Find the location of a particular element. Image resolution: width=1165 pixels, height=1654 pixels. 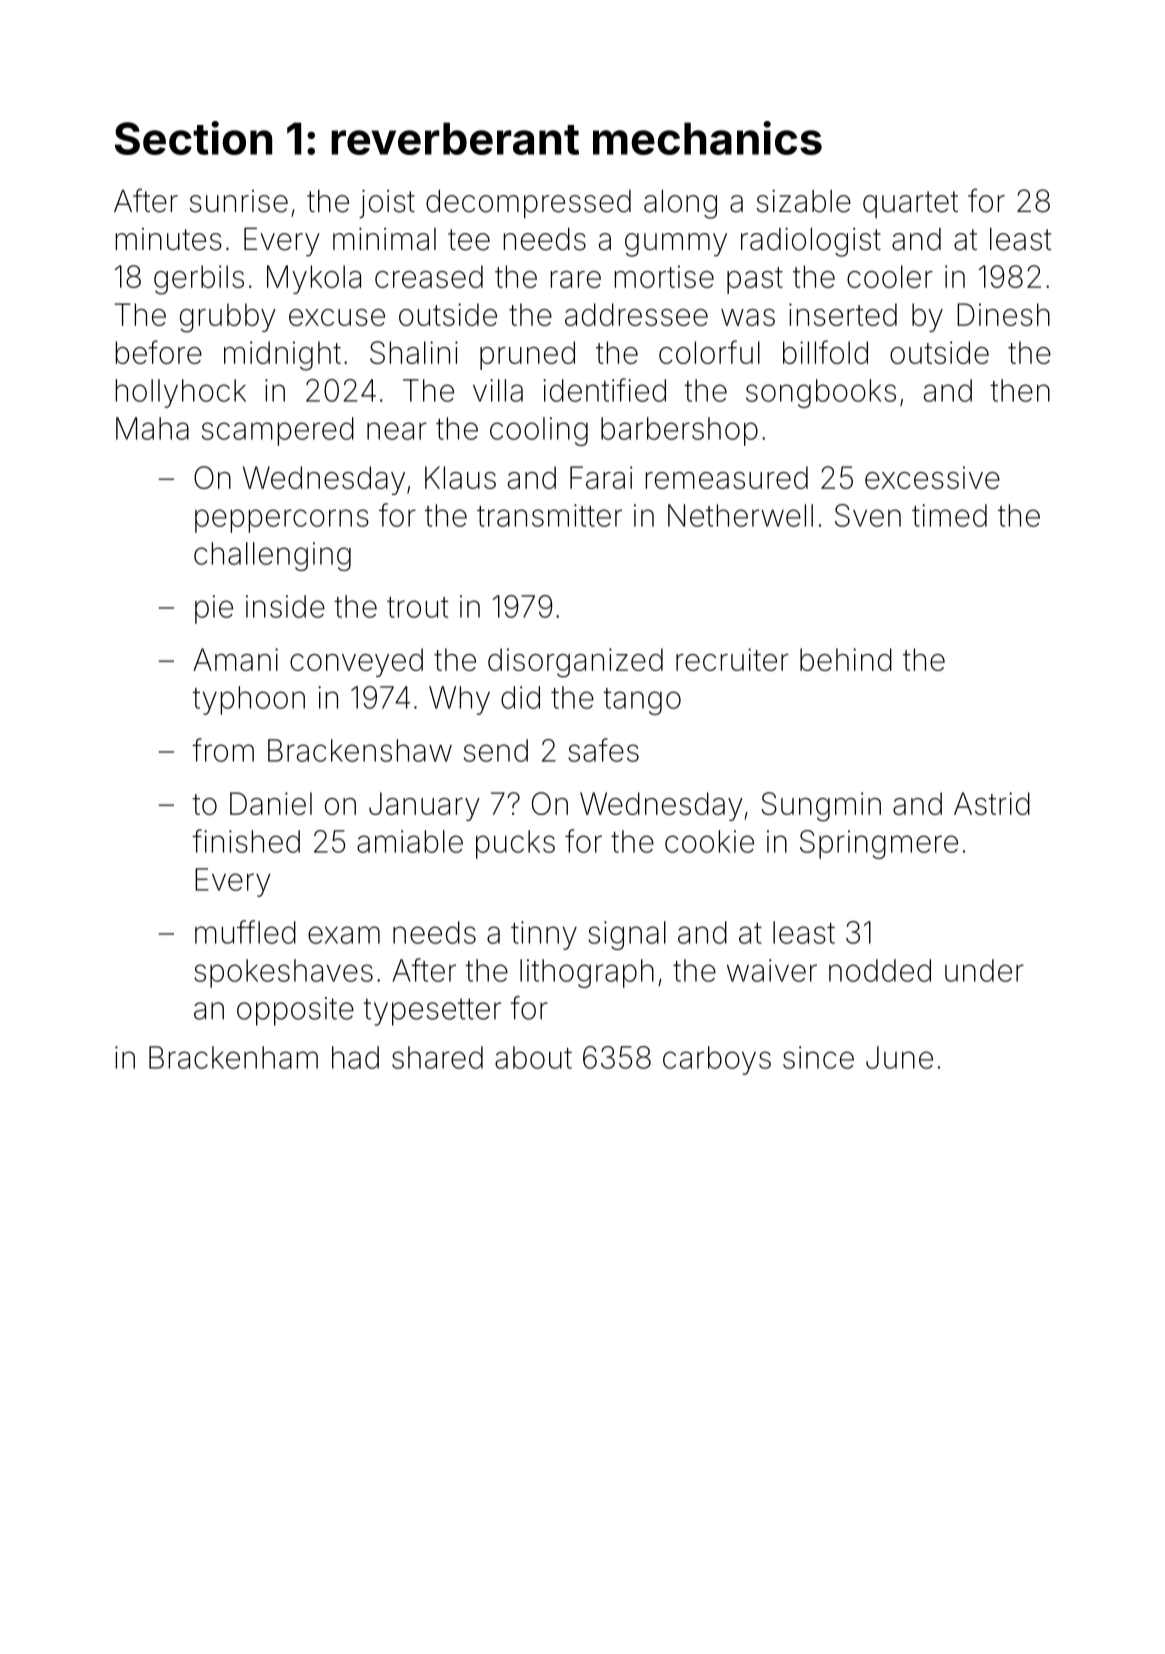

muffled is located at coordinates (245, 932).
